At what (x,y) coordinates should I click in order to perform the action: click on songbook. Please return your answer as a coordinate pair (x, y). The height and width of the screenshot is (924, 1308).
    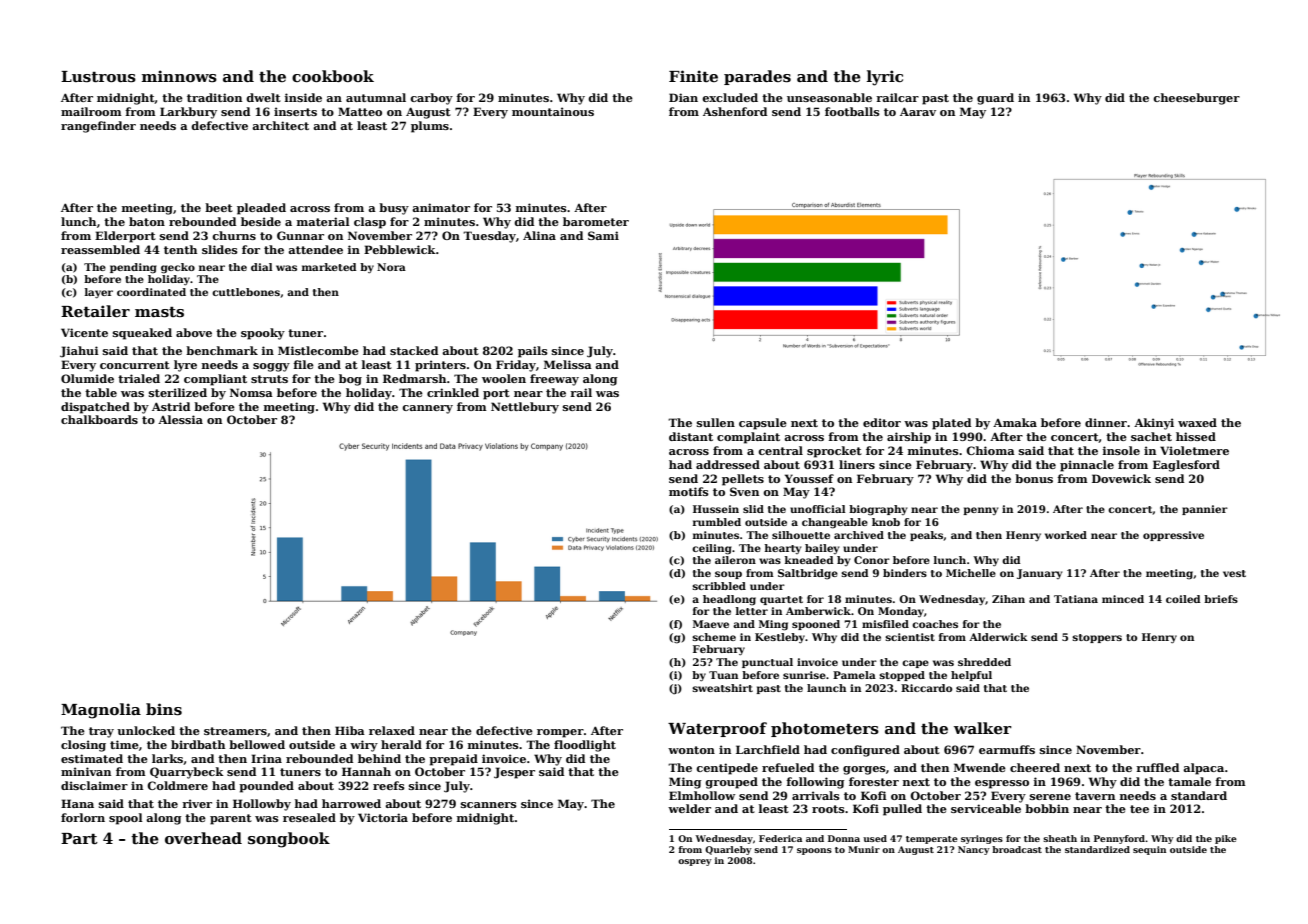
    Looking at the image, I should click on (289, 840).
